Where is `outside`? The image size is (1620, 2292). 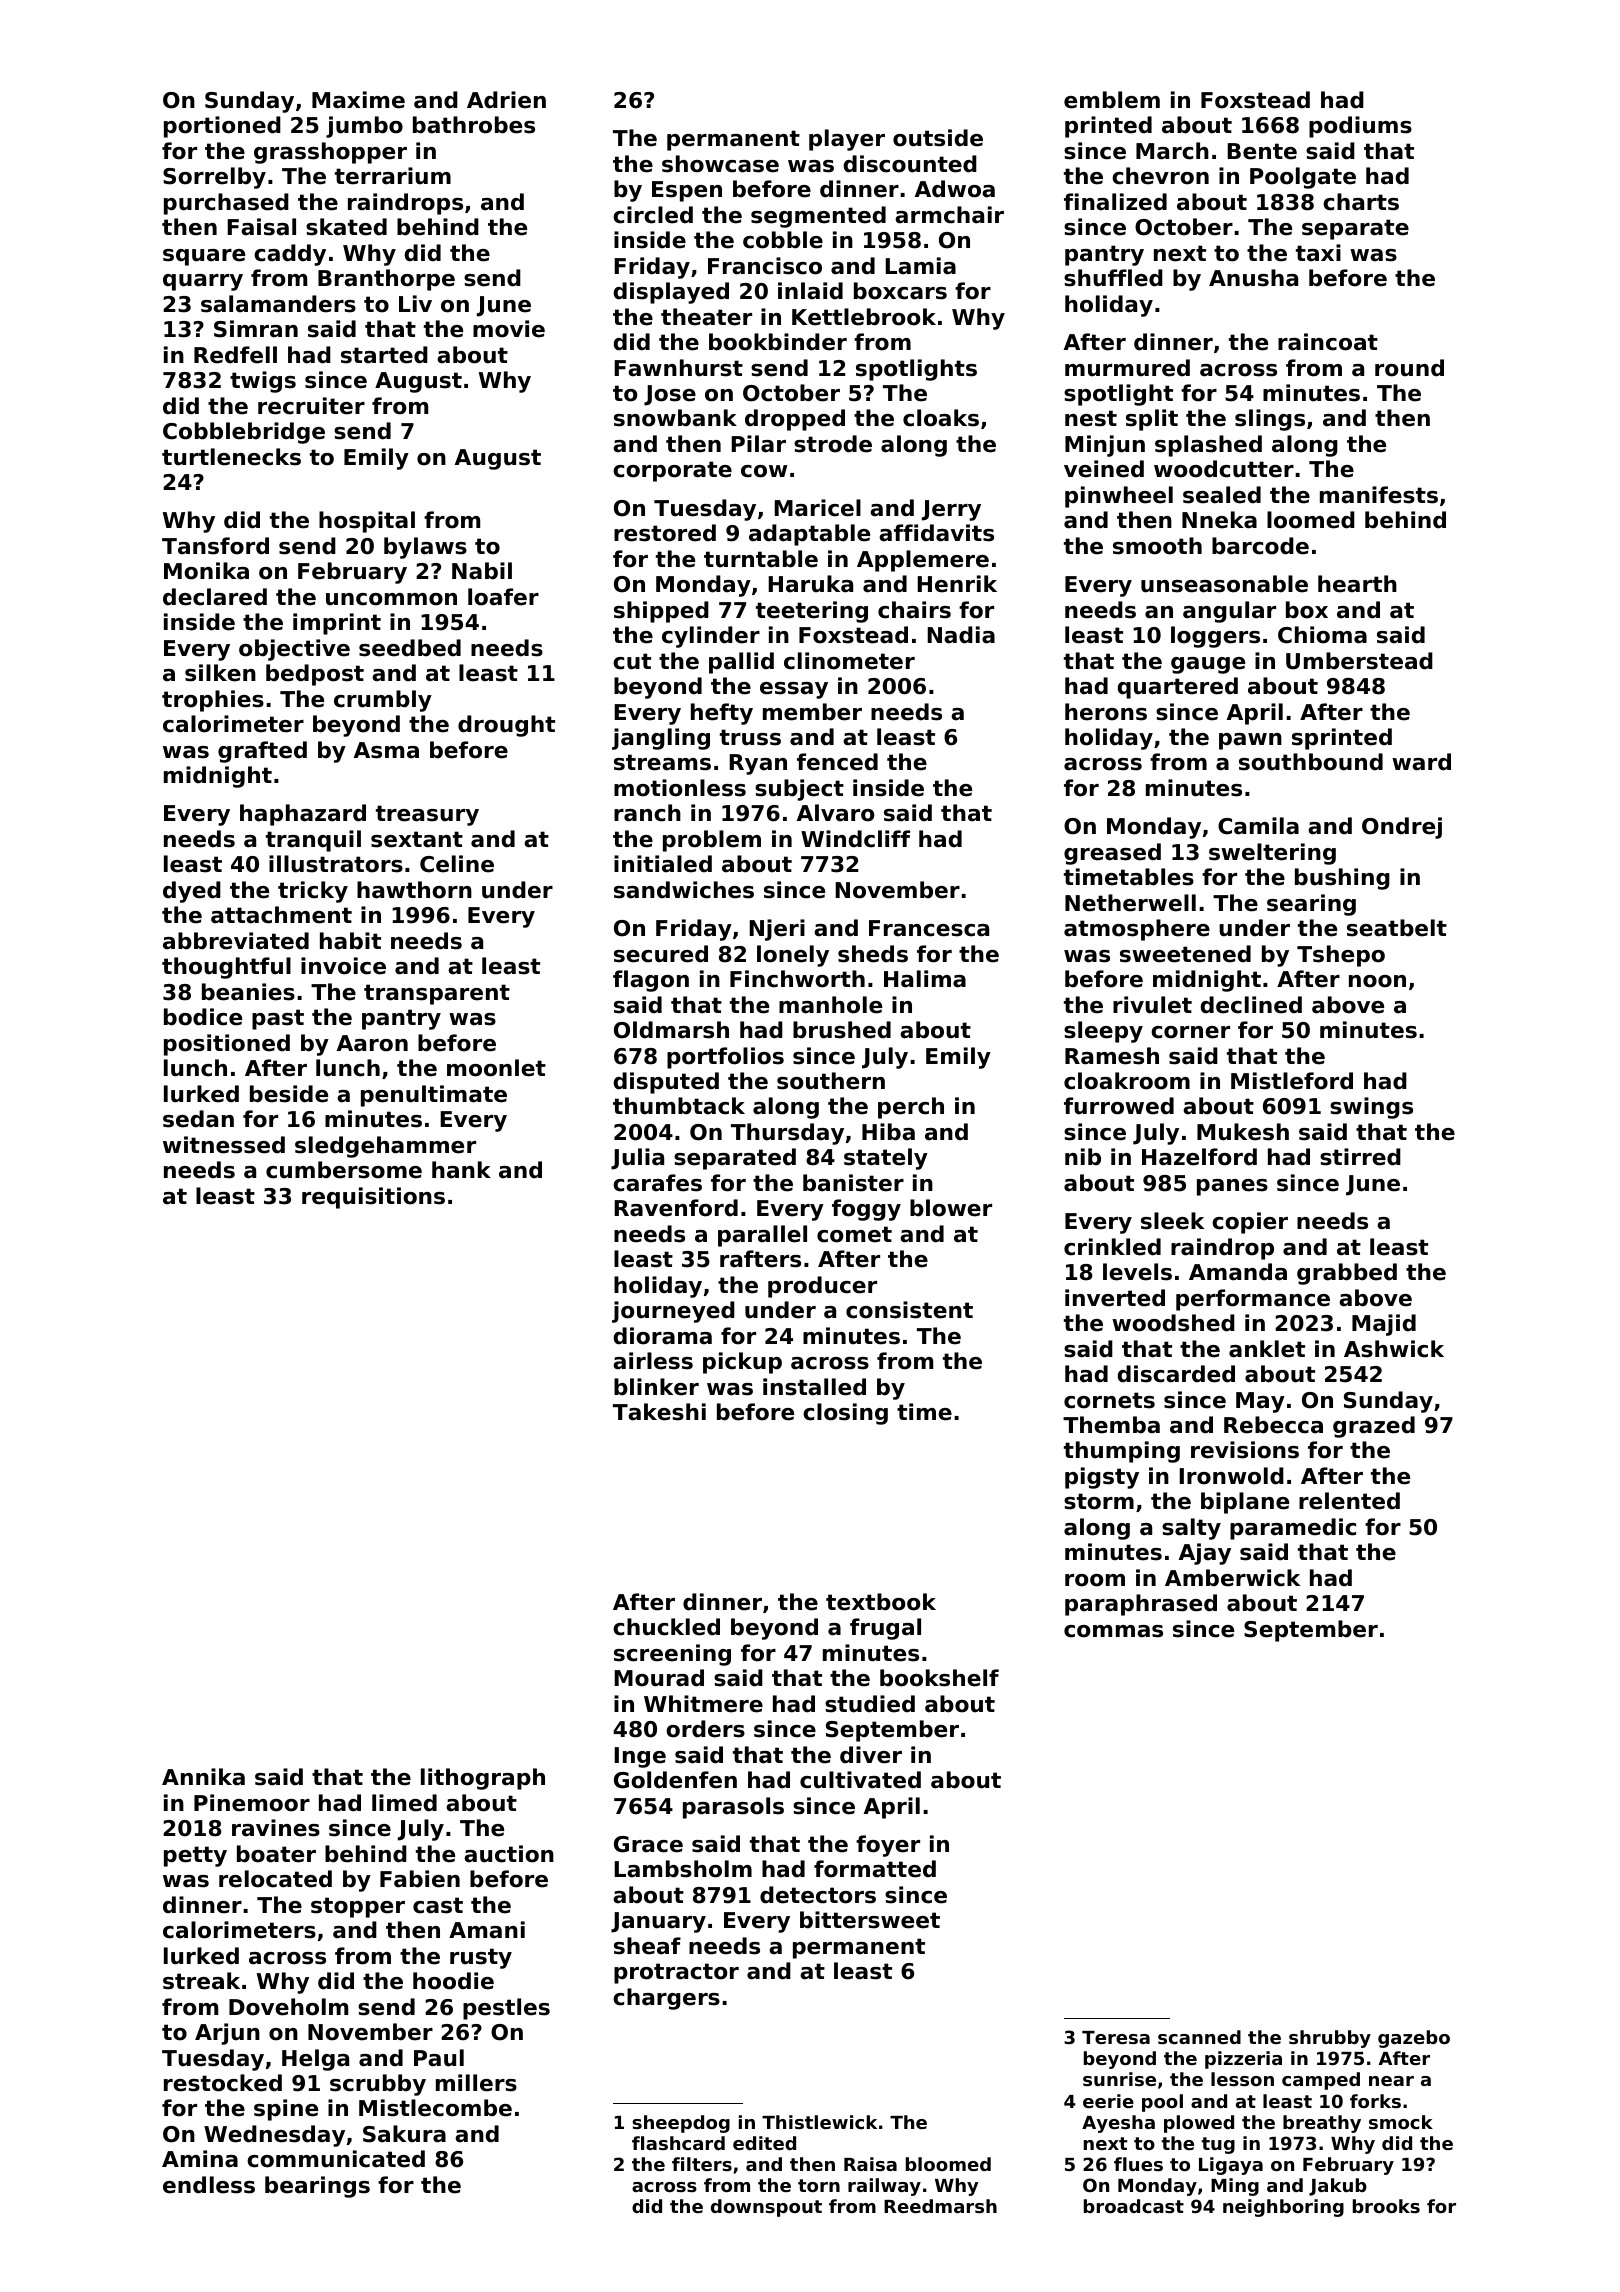
outside is located at coordinates (938, 138).
